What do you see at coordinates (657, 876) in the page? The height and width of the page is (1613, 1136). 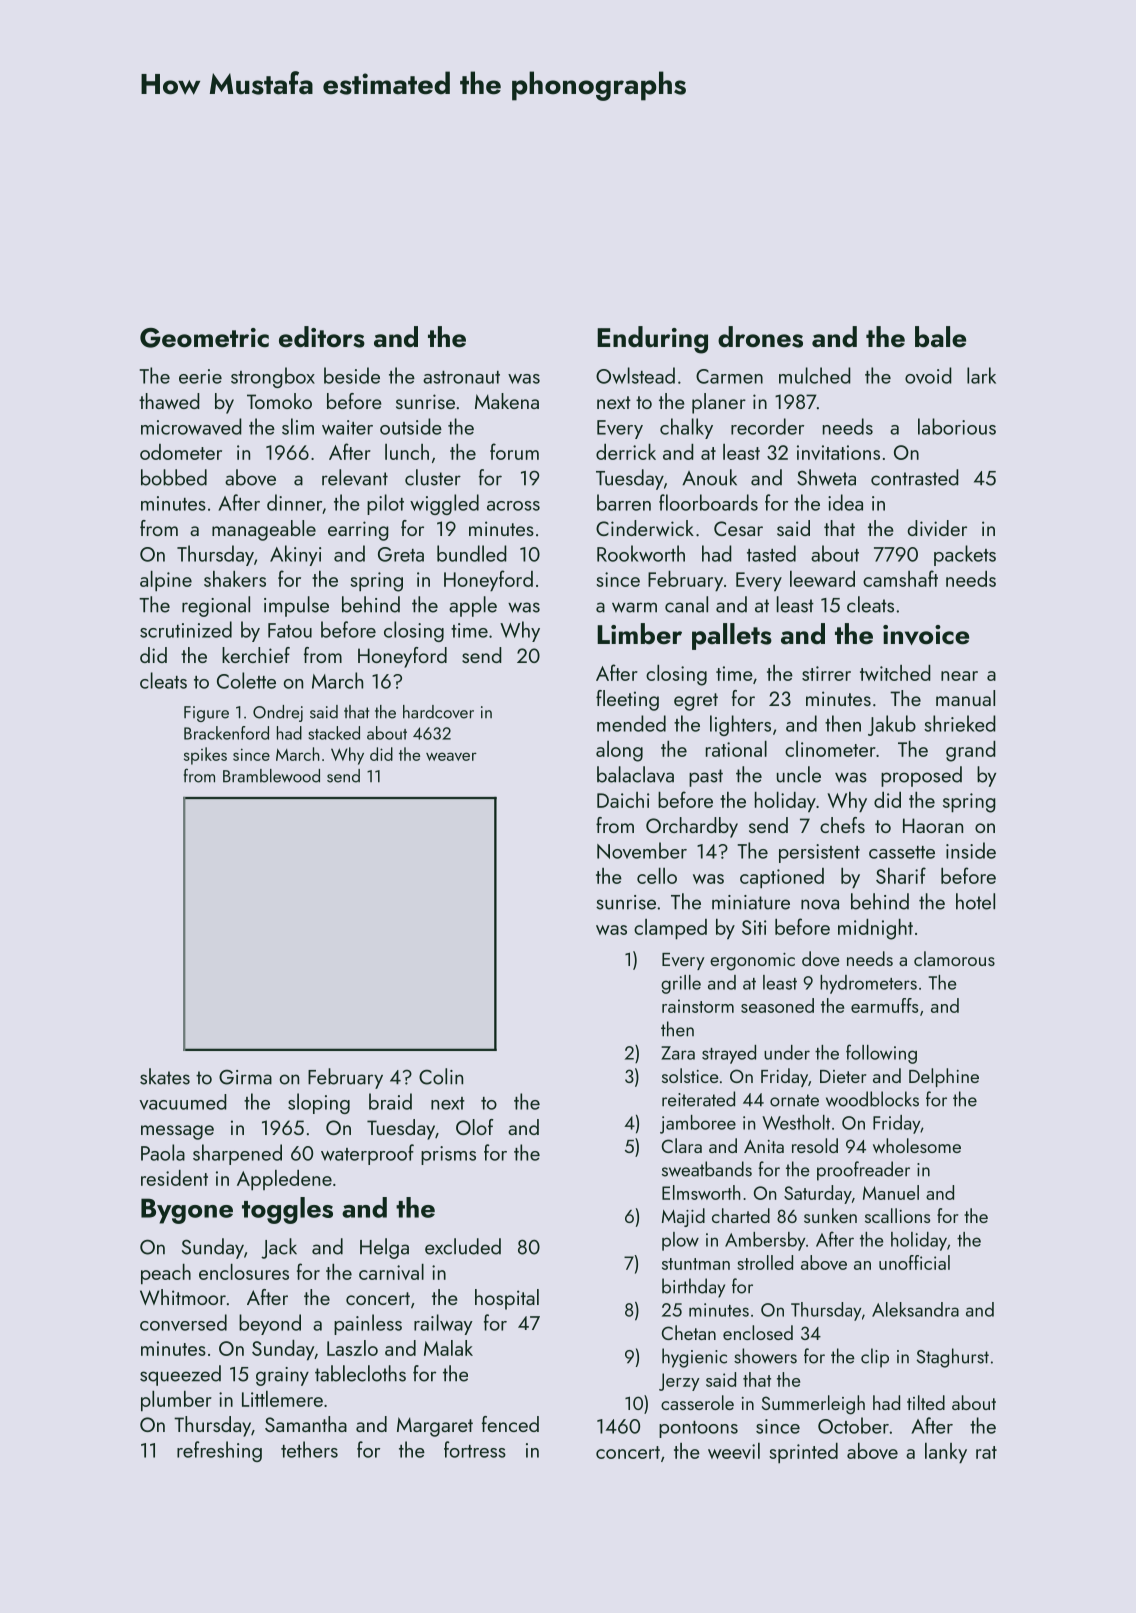 I see `cello` at bounding box center [657, 876].
